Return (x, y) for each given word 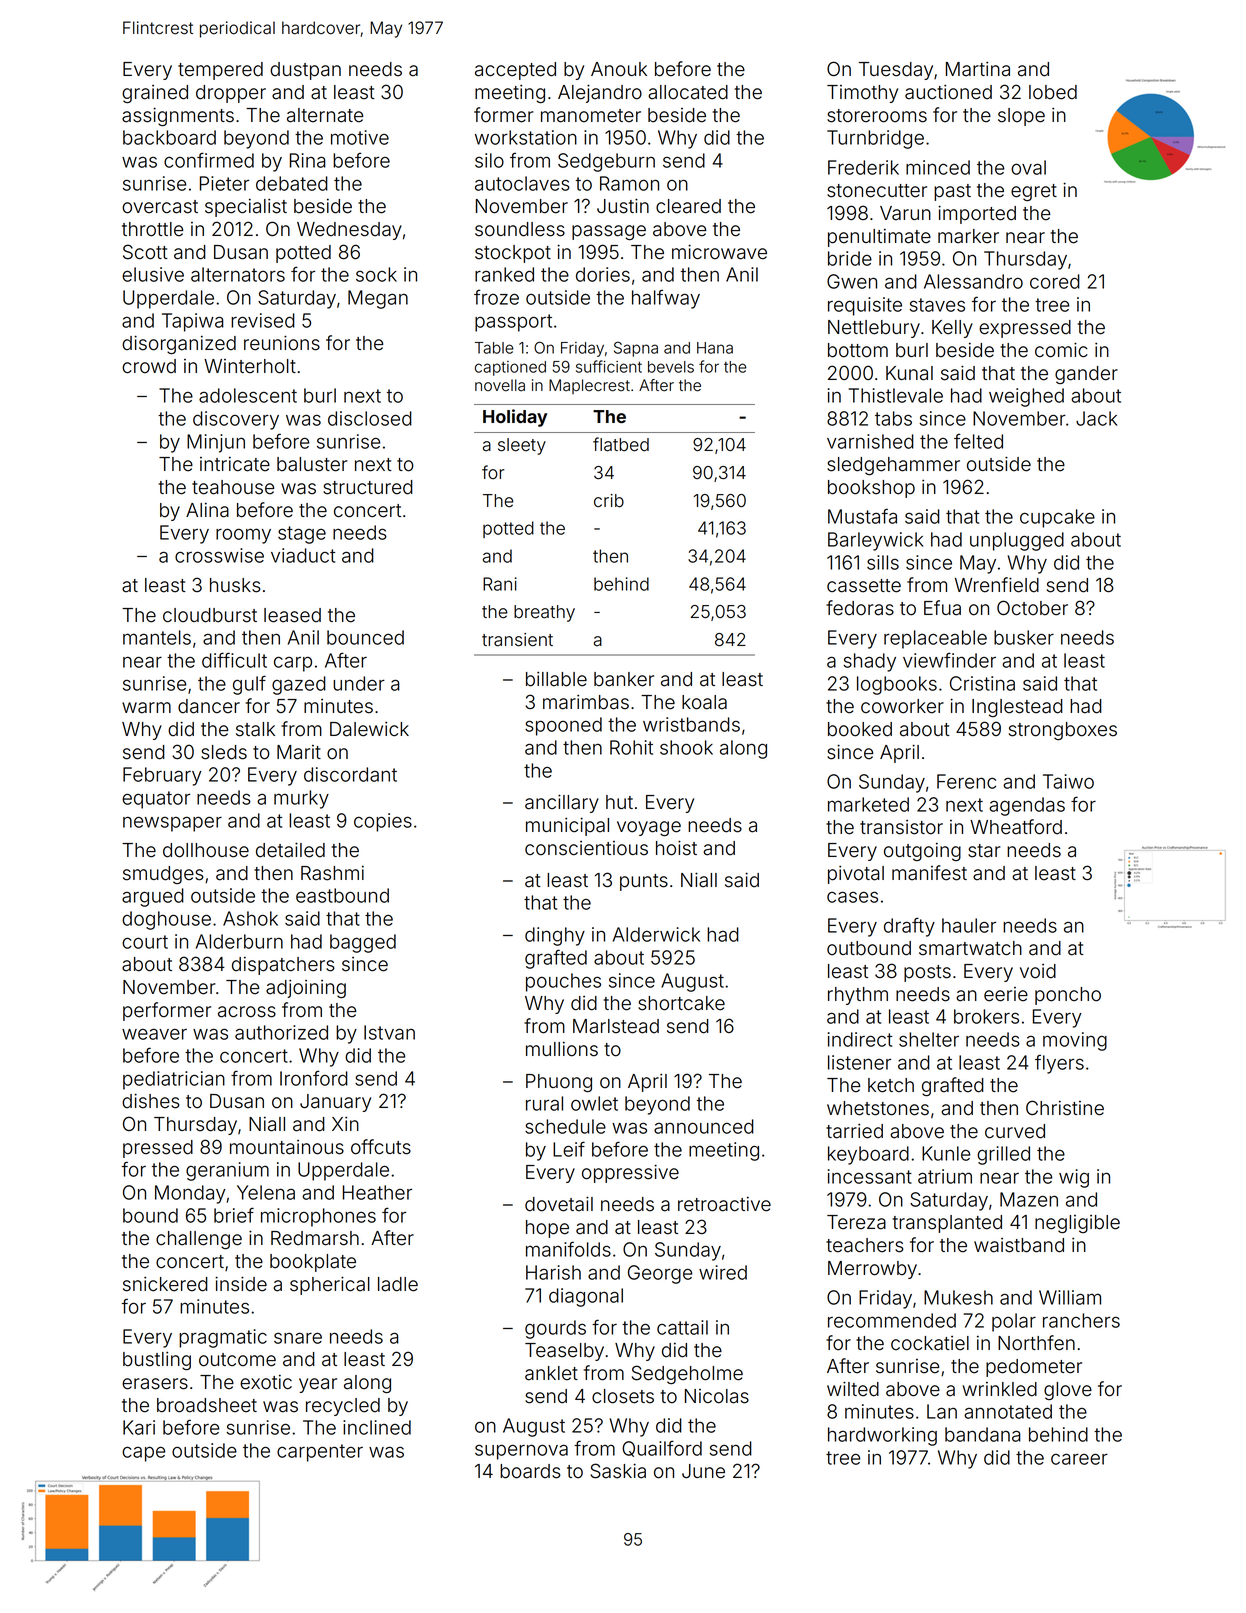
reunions (282, 343)
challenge (199, 1240)
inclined (377, 1427)
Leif (569, 1149)
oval (1028, 167)
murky (301, 799)
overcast (160, 207)
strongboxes (1063, 731)
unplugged (1017, 541)
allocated (688, 92)
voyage (649, 828)
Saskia (618, 1471)
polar (1014, 1322)
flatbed (621, 444)
